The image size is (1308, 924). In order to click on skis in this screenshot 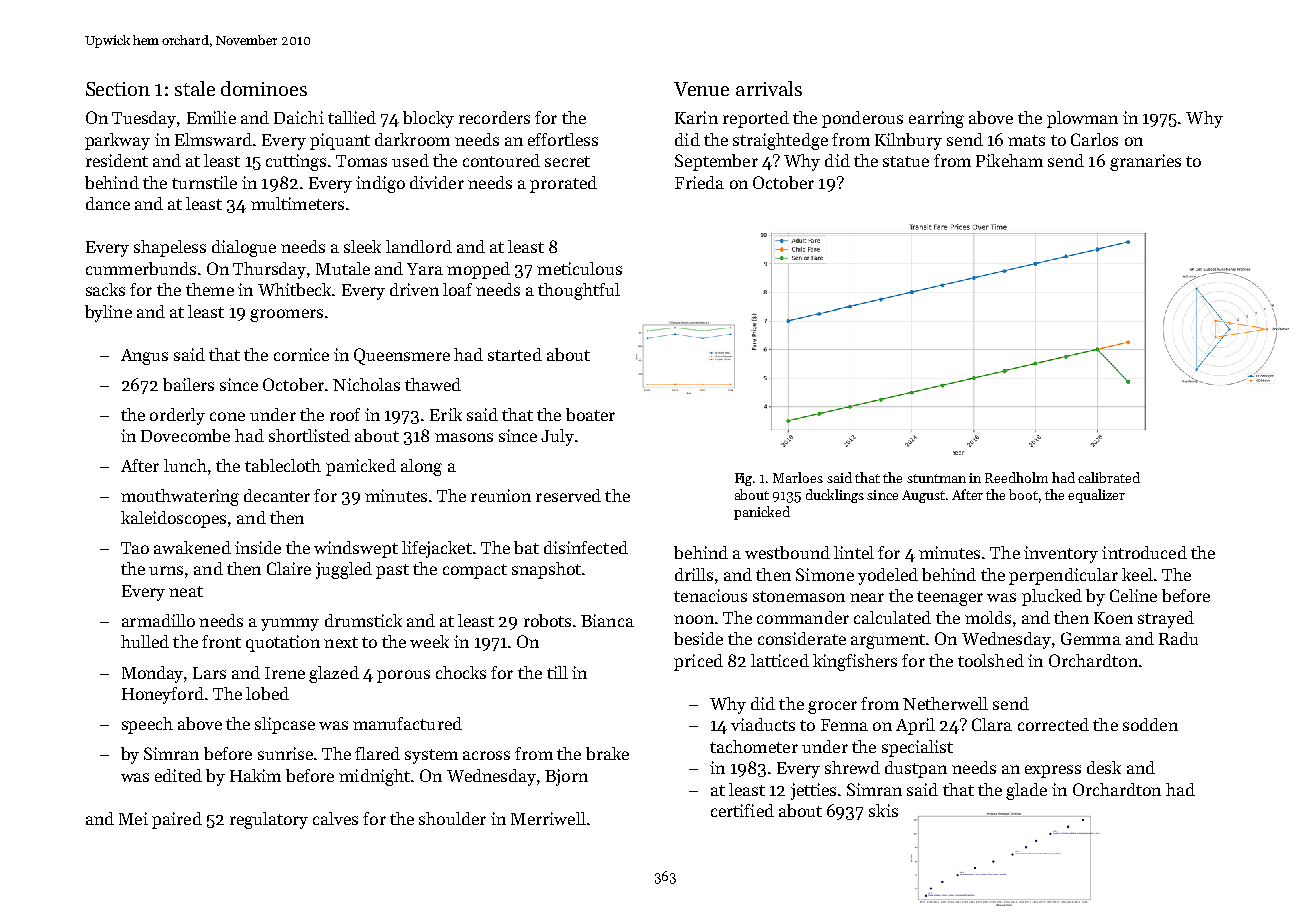, I will do `click(883, 810)`.
